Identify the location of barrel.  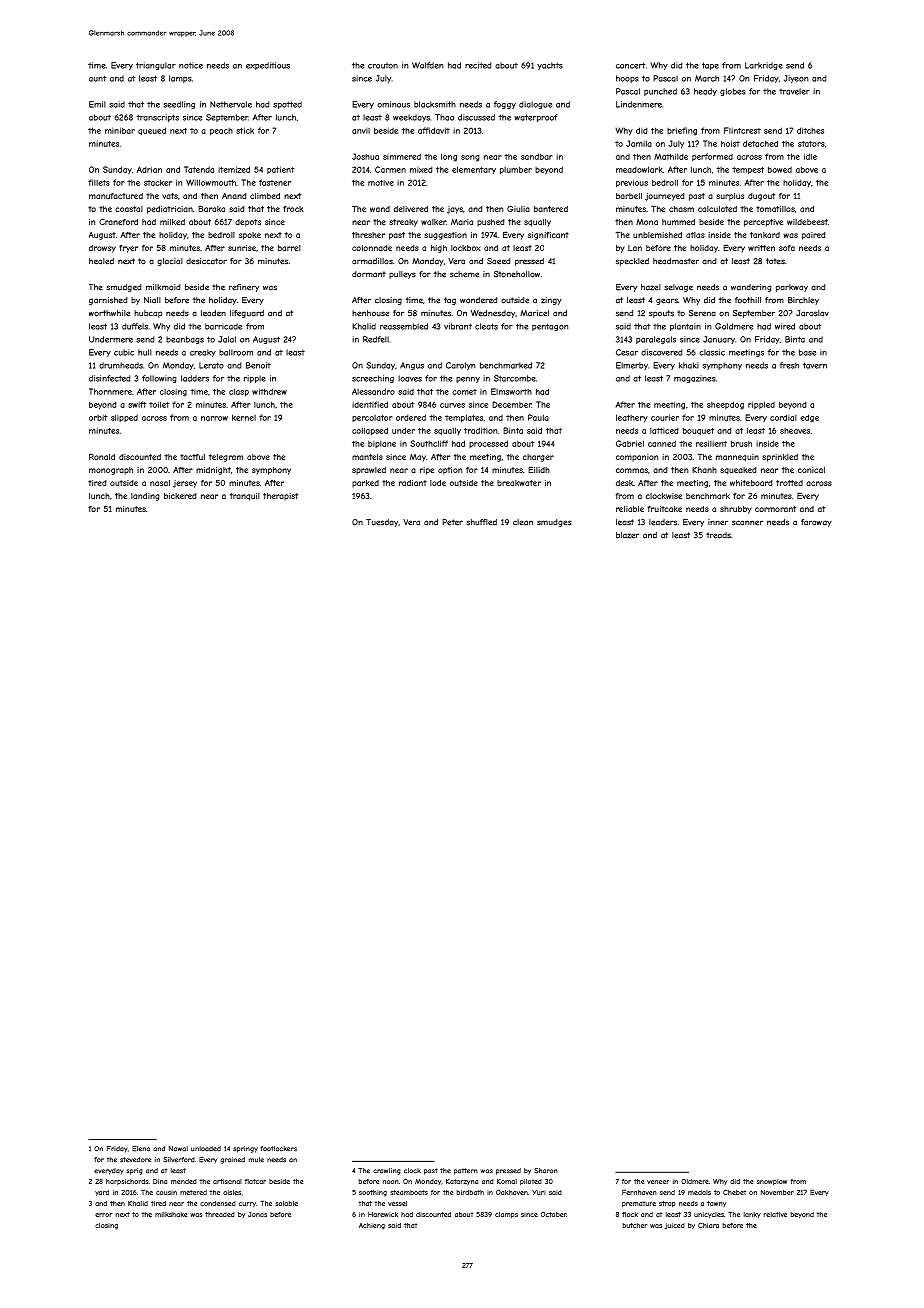
(289, 248).
